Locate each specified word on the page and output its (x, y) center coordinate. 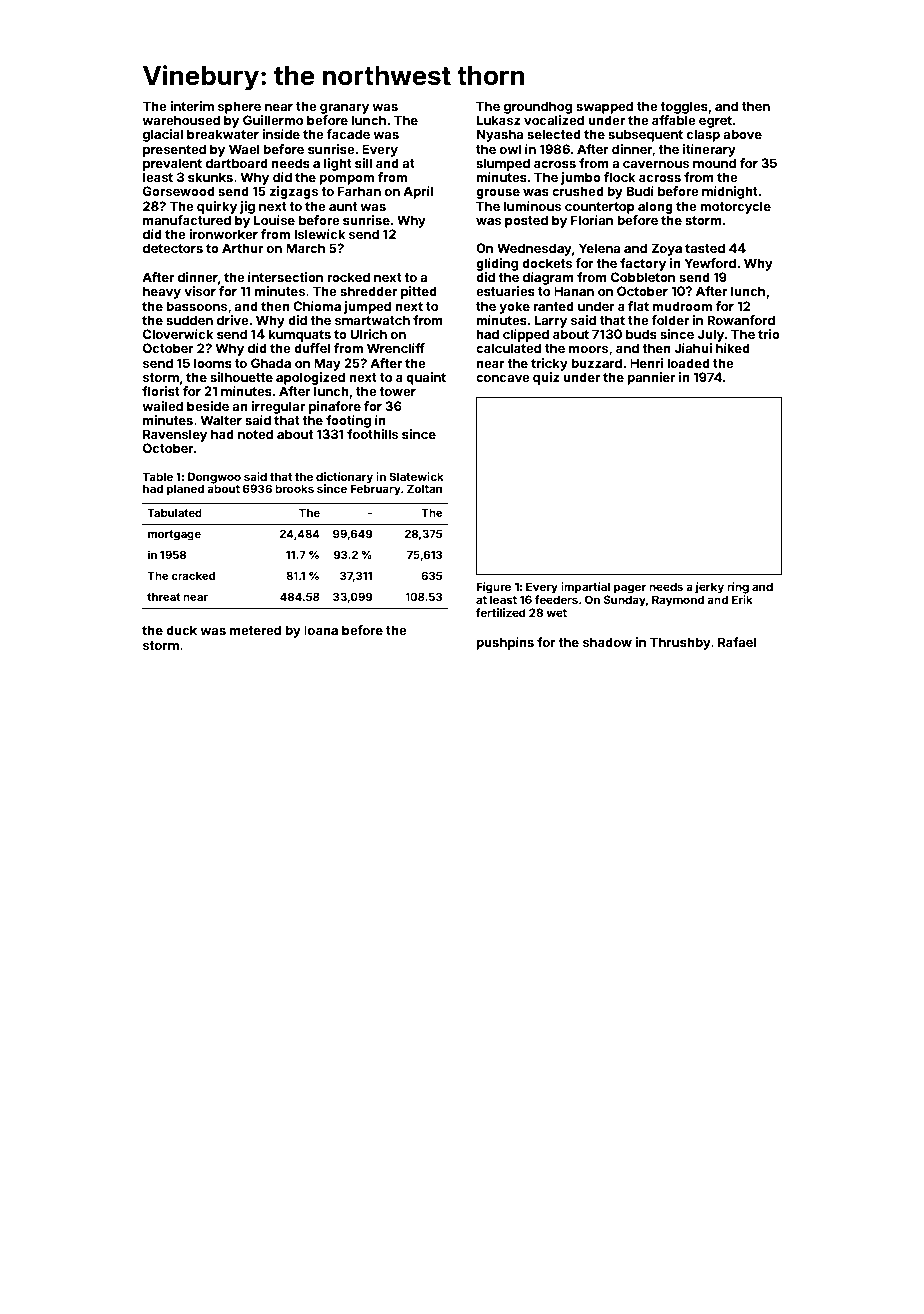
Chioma (317, 306)
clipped (526, 335)
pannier (651, 378)
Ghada (271, 363)
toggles (684, 107)
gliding (497, 264)
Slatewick (416, 476)
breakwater (223, 134)
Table (157, 476)
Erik (742, 599)
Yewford (710, 263)
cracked (193, 576)
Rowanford (741, 320)
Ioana (321, 630)
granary (344, 109)
